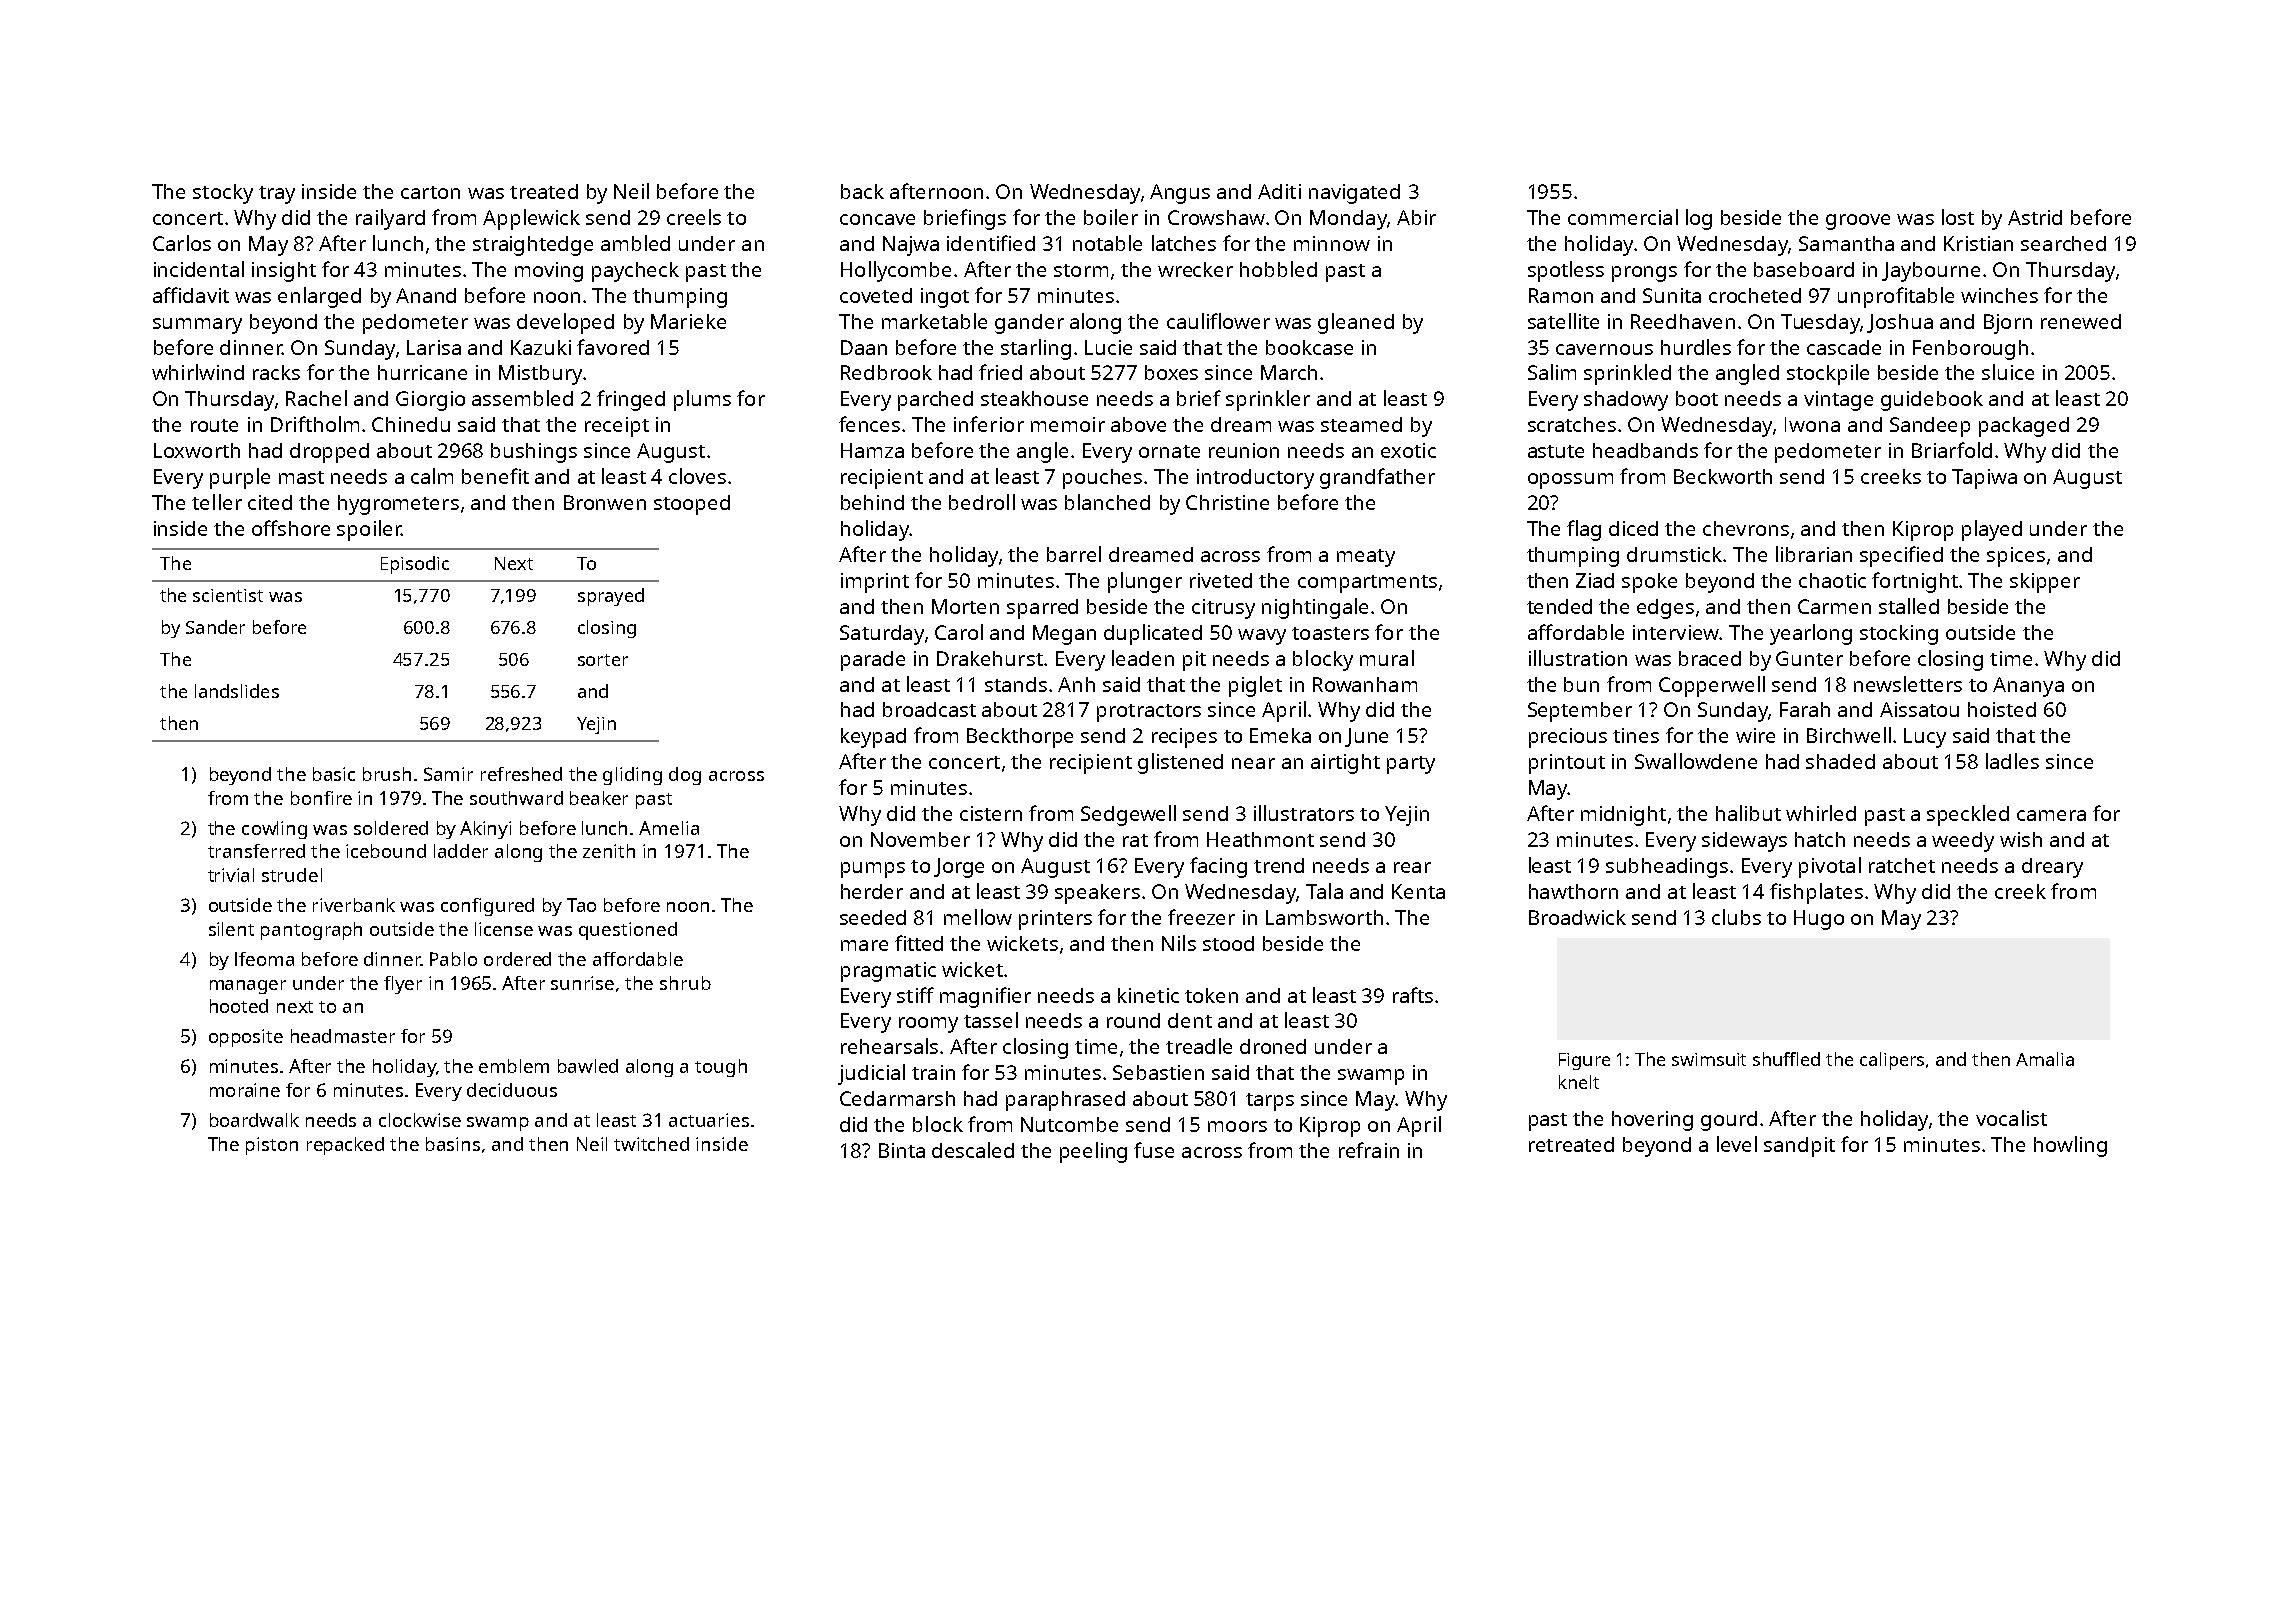  What do you see at coordinates (1304, 813) in the screenshot?
I see `illustrators` at bounding box center [1304, 813].
